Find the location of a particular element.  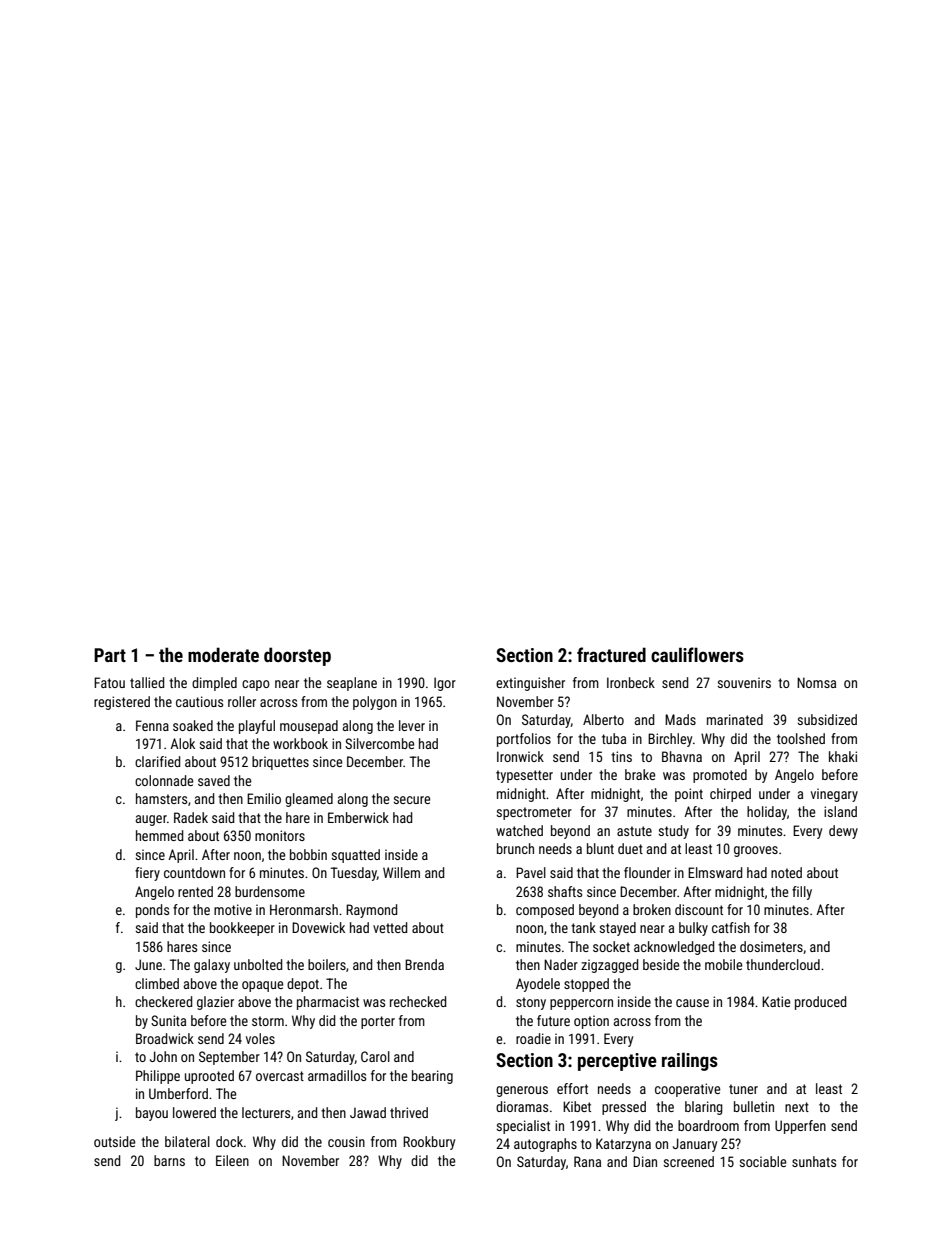

hemmed is located at coordinates (159, 835).
